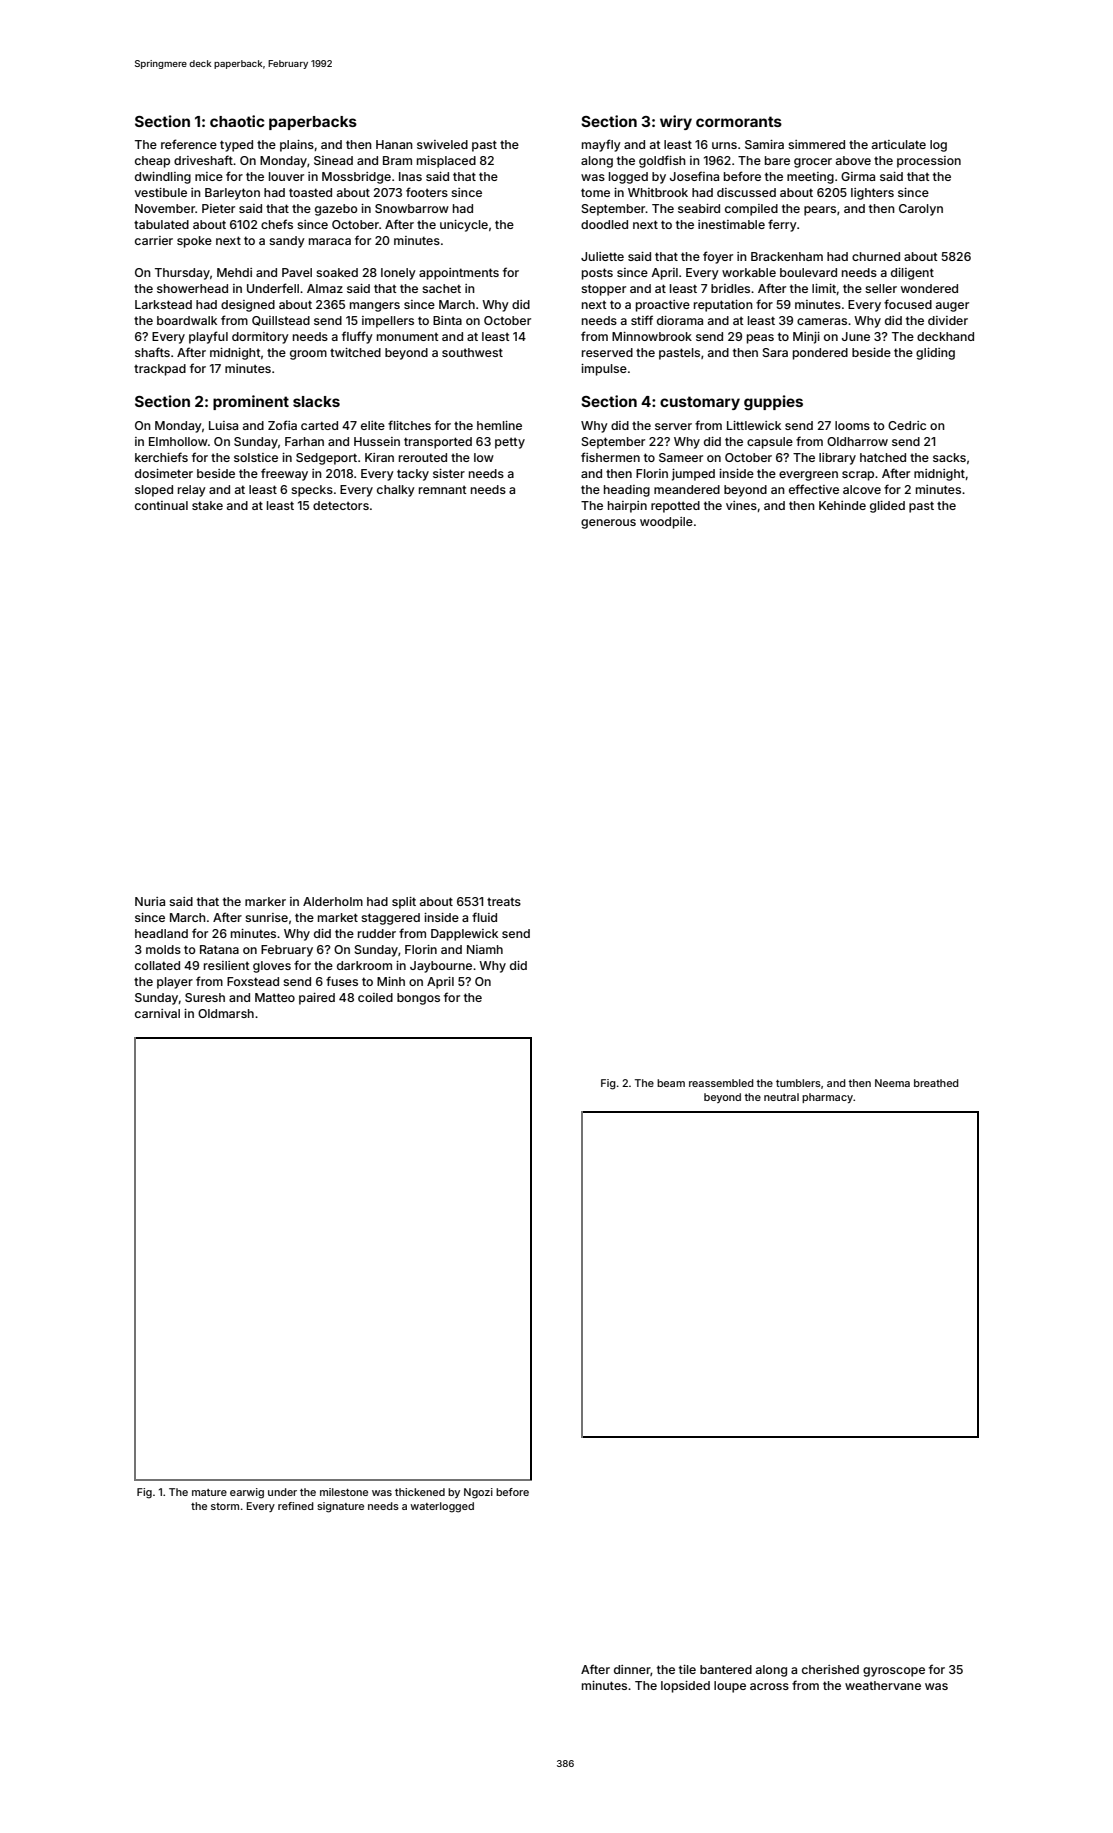  What do you see at coordinates (225, 1506) in the screenshot?
I see `storm` at bounding box center [225, 1506].
